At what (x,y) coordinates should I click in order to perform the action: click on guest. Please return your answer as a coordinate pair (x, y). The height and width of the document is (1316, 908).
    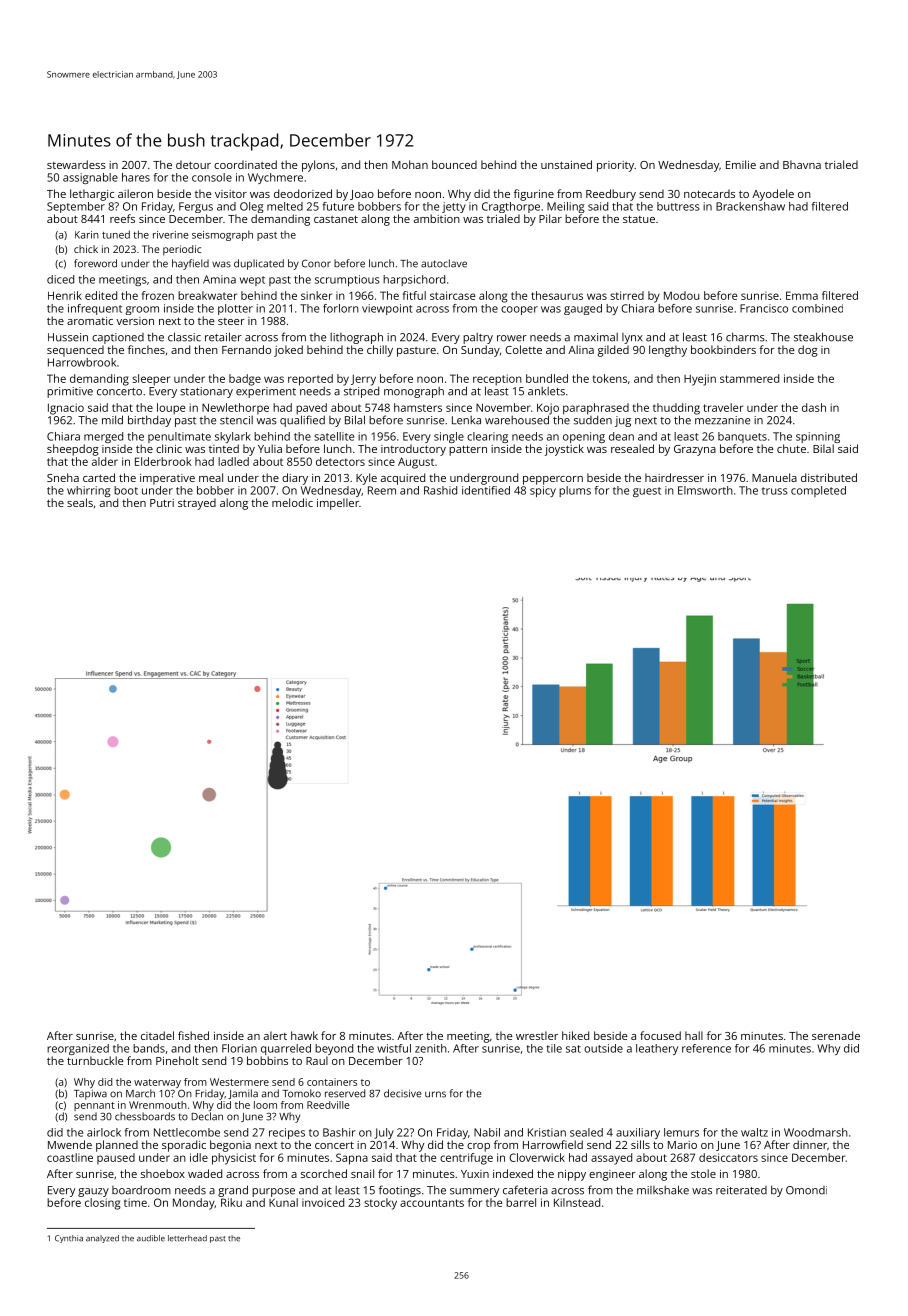
    Looking at the image, I should click on (647, 492).
